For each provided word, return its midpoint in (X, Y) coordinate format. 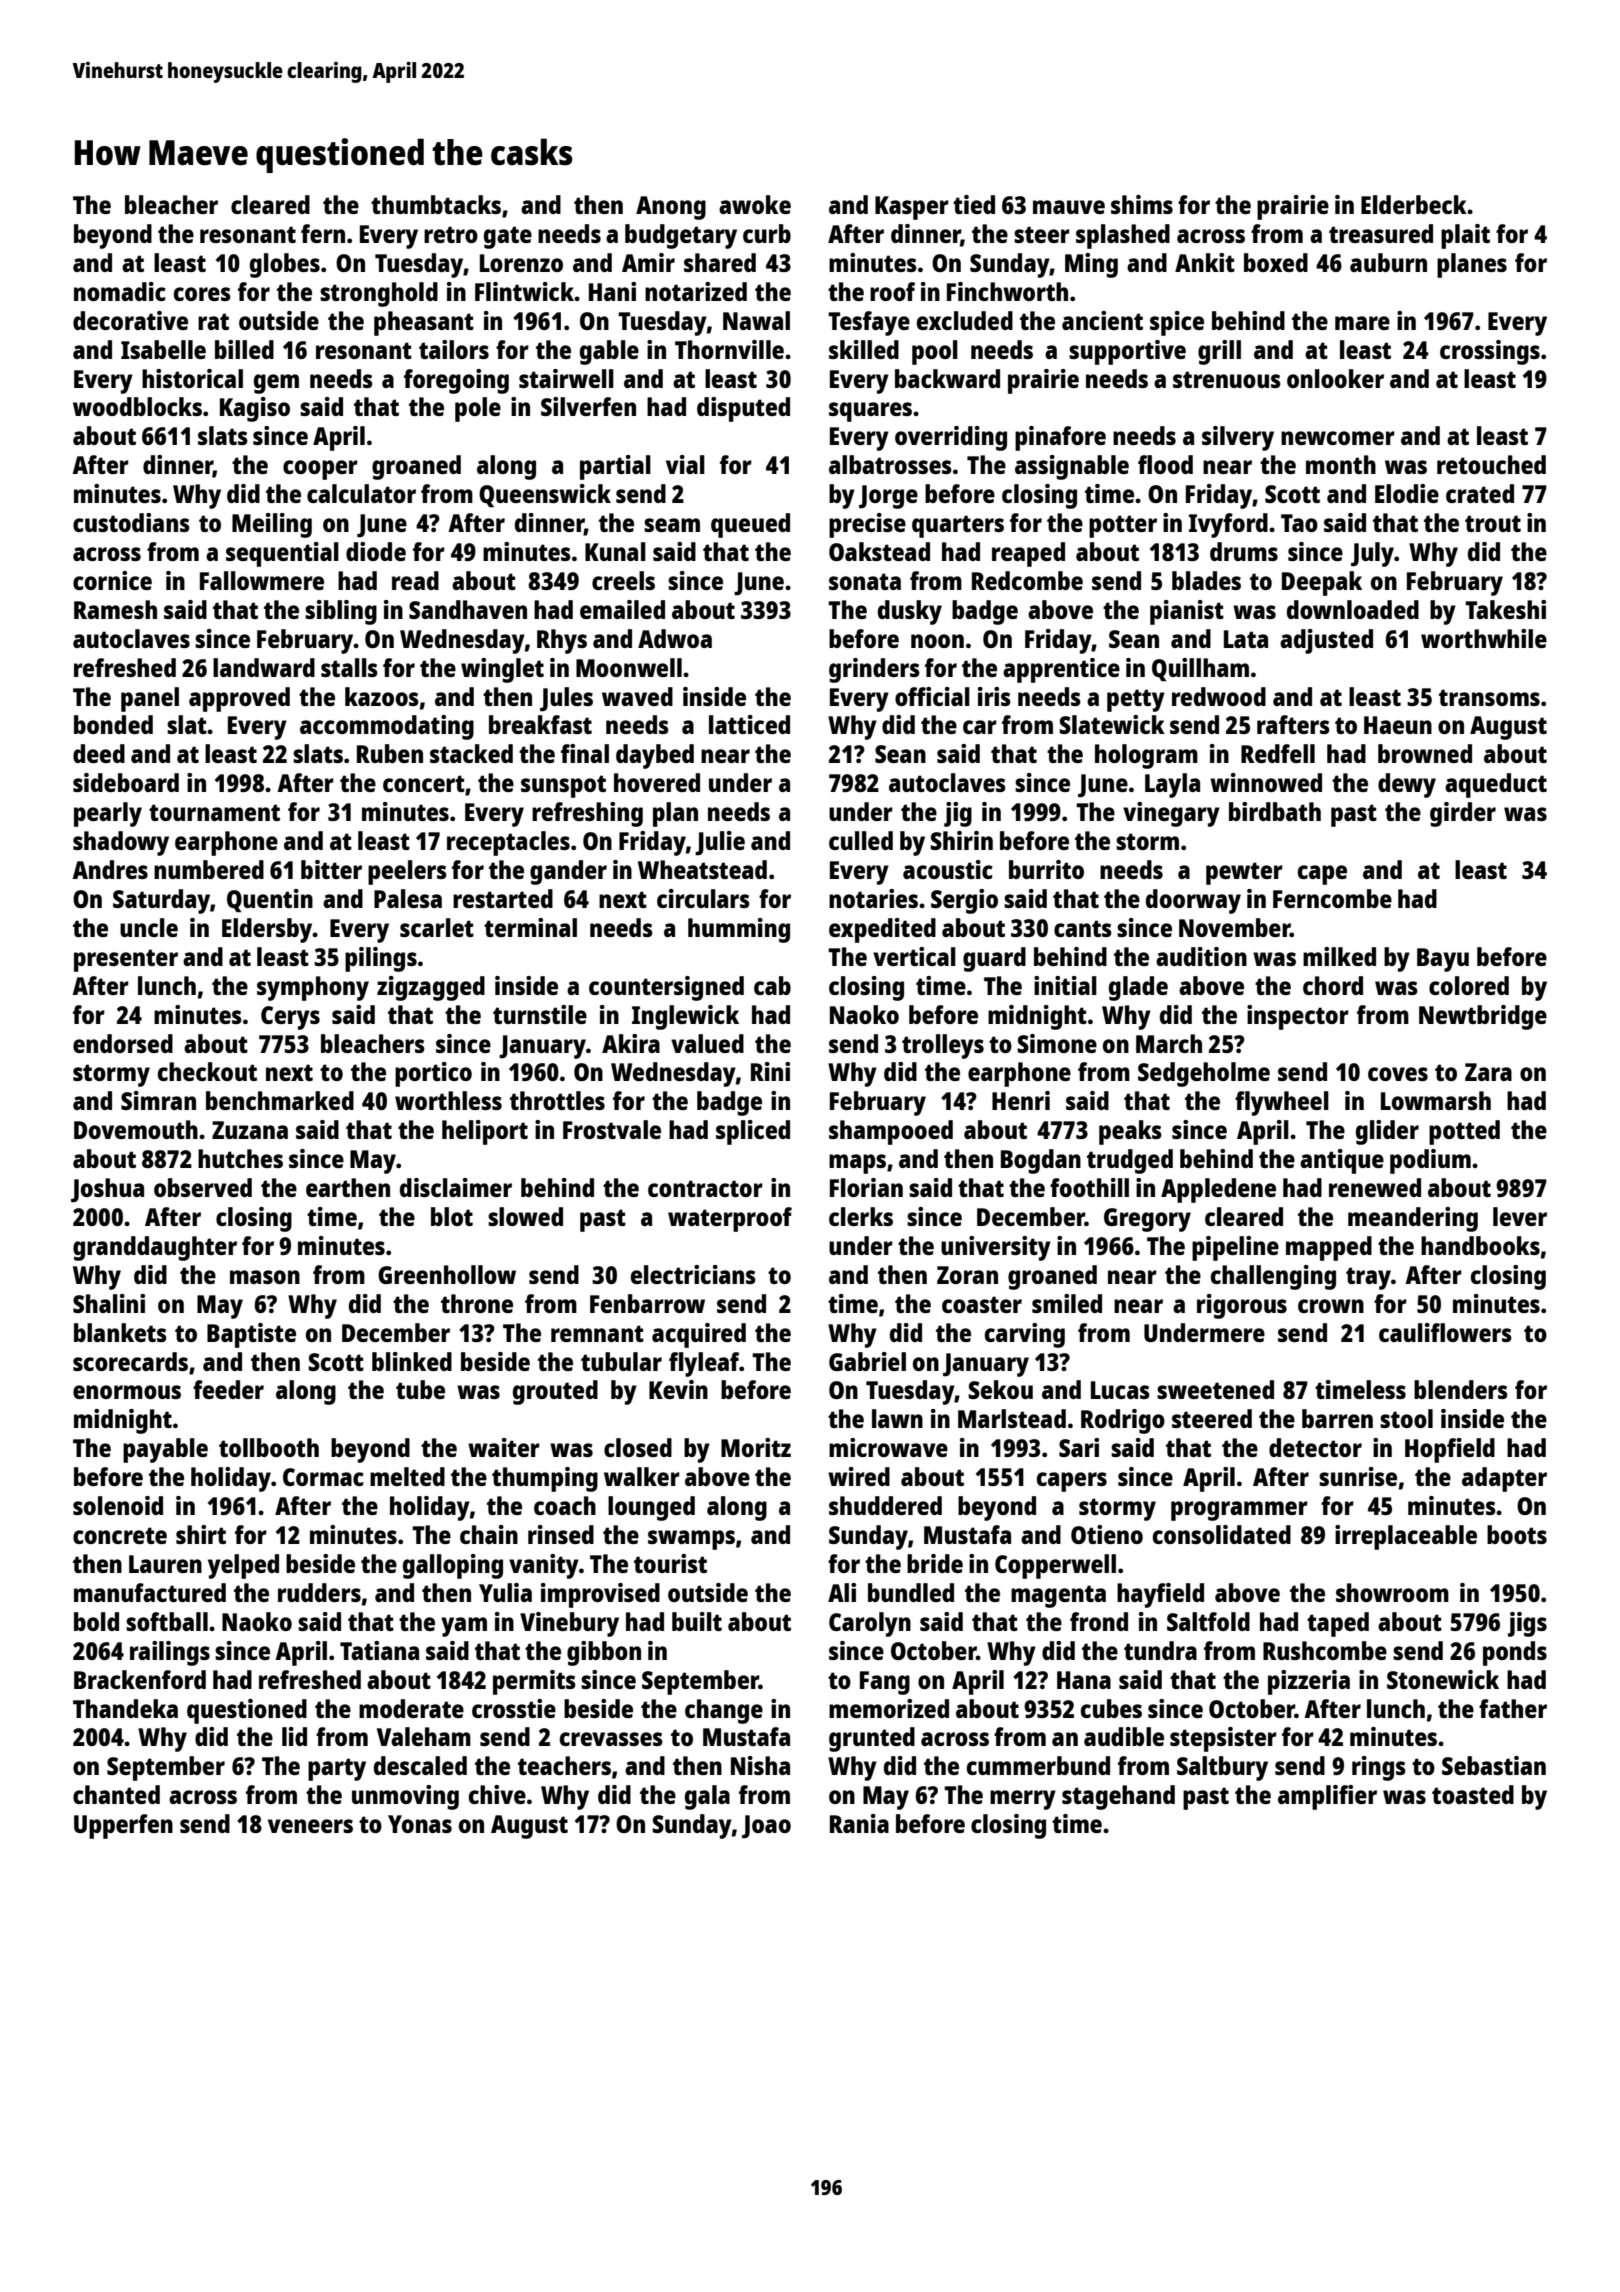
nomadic (120, 291)
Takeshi (1505, 609)
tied (974, 204)
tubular (621, 1361)
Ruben (390, 753)
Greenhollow (447, 1274)
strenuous (1227, 379)
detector (1315, 1447)
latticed (749, 724)
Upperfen (123, 1826)
